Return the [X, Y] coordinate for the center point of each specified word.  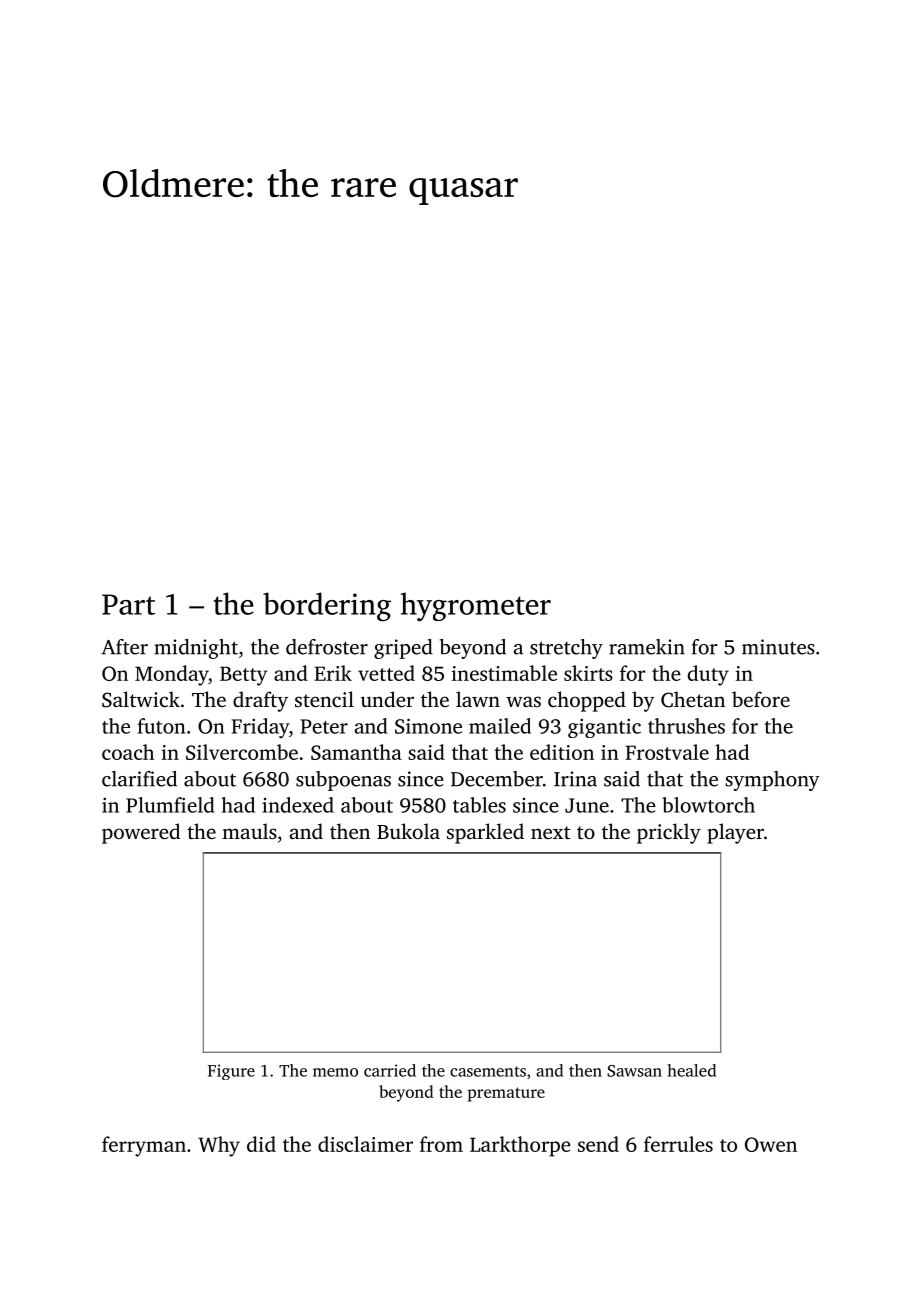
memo [335, 1072]
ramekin [647, 647]
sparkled [485, 833]
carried [390, 1070]
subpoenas [343, 781]
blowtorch [708, 805]
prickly [669, 833]
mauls [249, 831]
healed [692, 1070]
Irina [575, 779]
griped [403, 649]
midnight [196, 649]
